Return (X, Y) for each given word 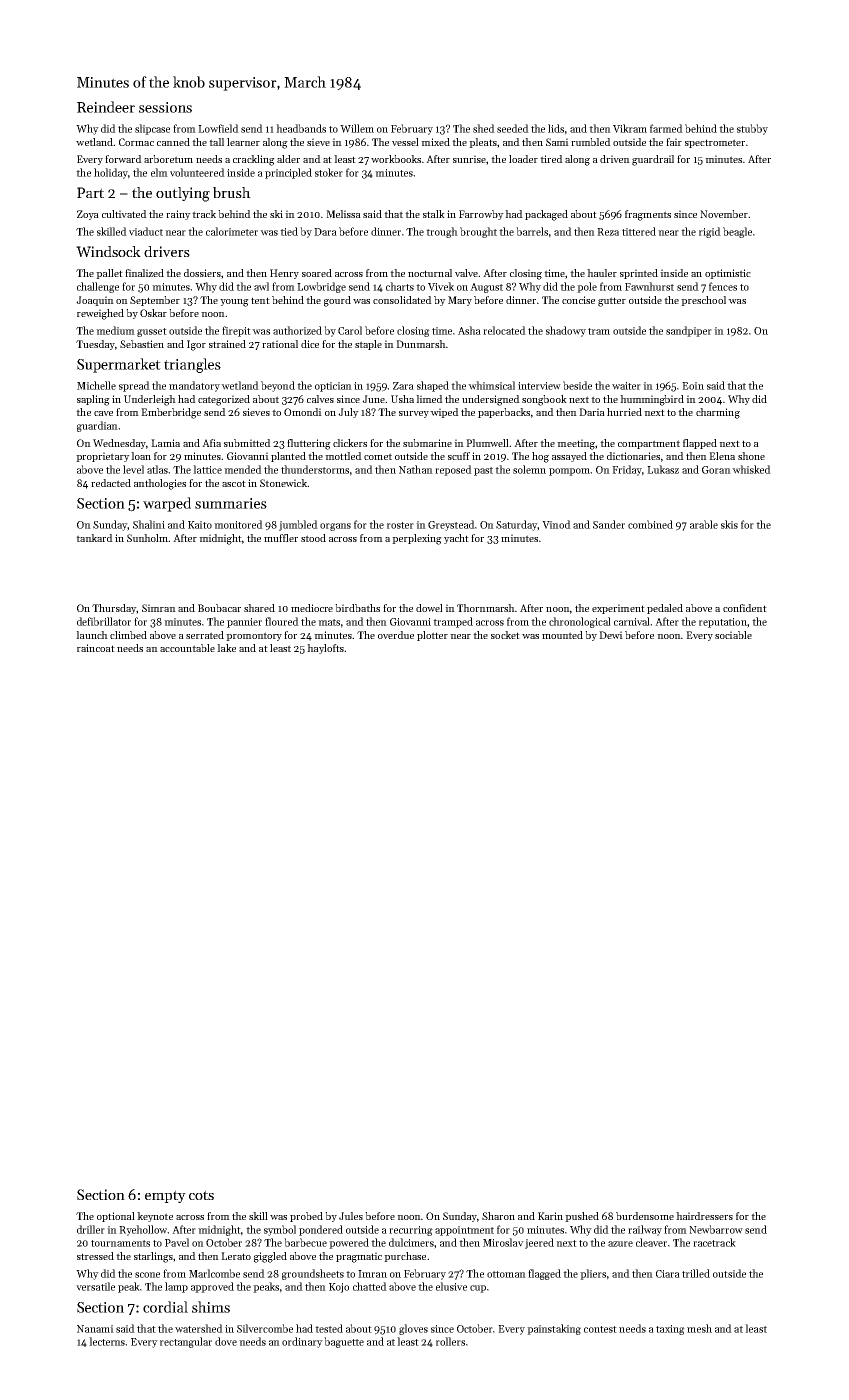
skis (729, 524)
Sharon (498, 1216)
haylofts (325, 649)
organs (335, 527)
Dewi (611, 635)
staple (368, 345)
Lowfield (218, 128)
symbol (280, 1230)
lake (226, 648)
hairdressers (704, 1216)
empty (165, 1196)
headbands (301, 128)
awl (261, 286)
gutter (612, 302)
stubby (752, 129)
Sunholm (148, 538)
